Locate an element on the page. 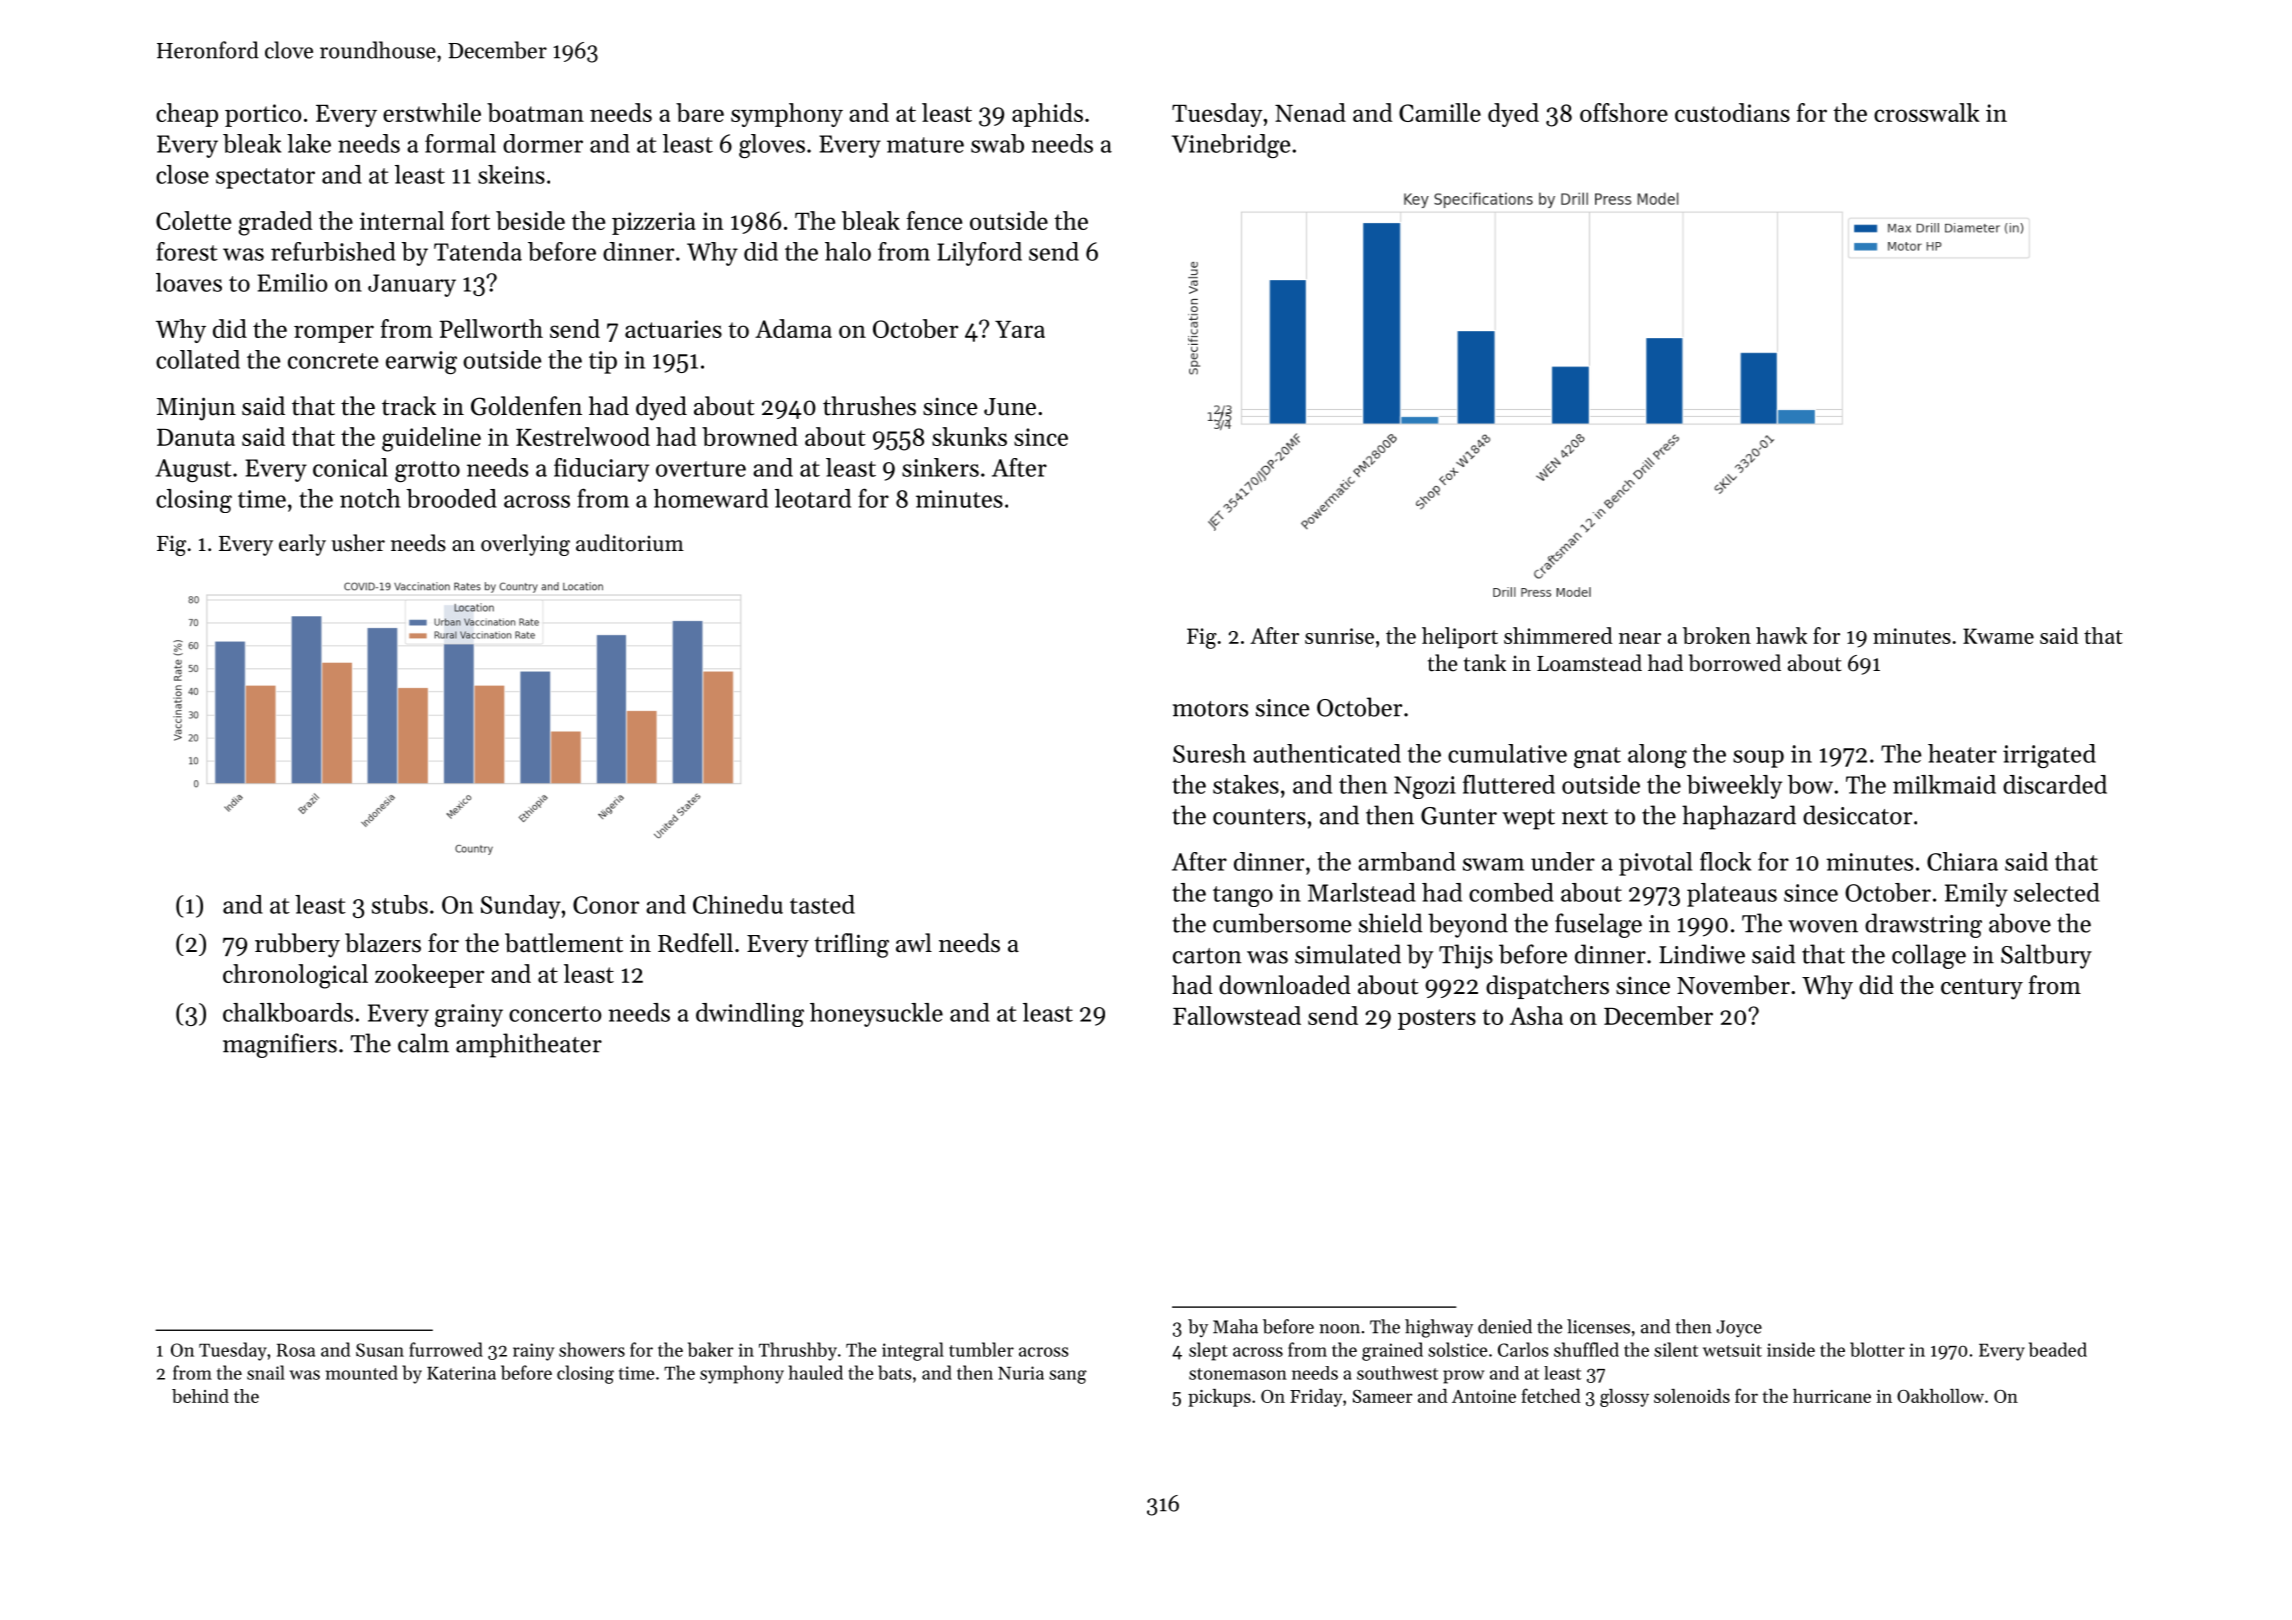 The width and height of the image is (2292, 1620). overlying is located at coordinates (525, 545).
